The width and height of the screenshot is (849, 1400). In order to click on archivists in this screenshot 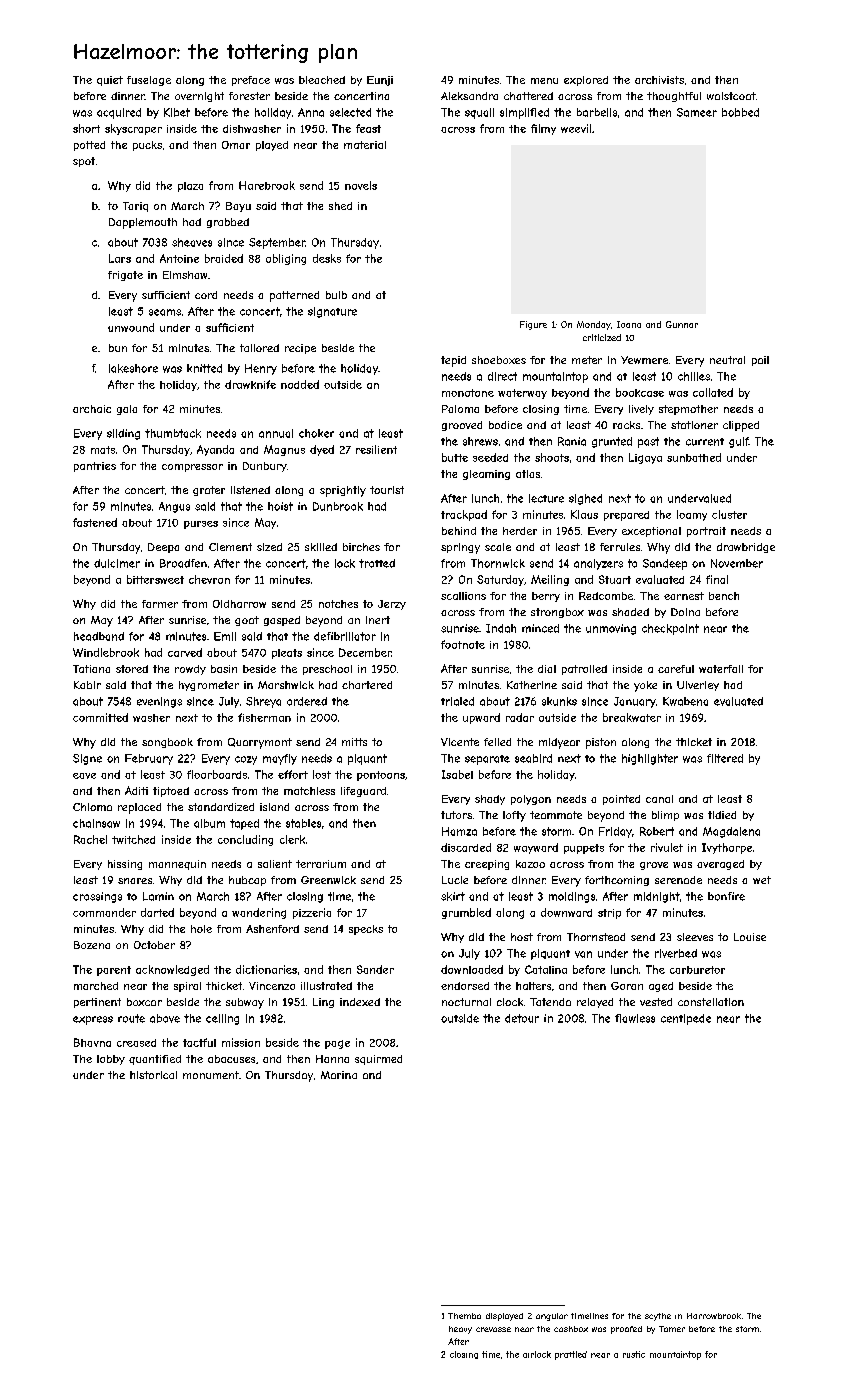, I will do `click(659, 80)`.
